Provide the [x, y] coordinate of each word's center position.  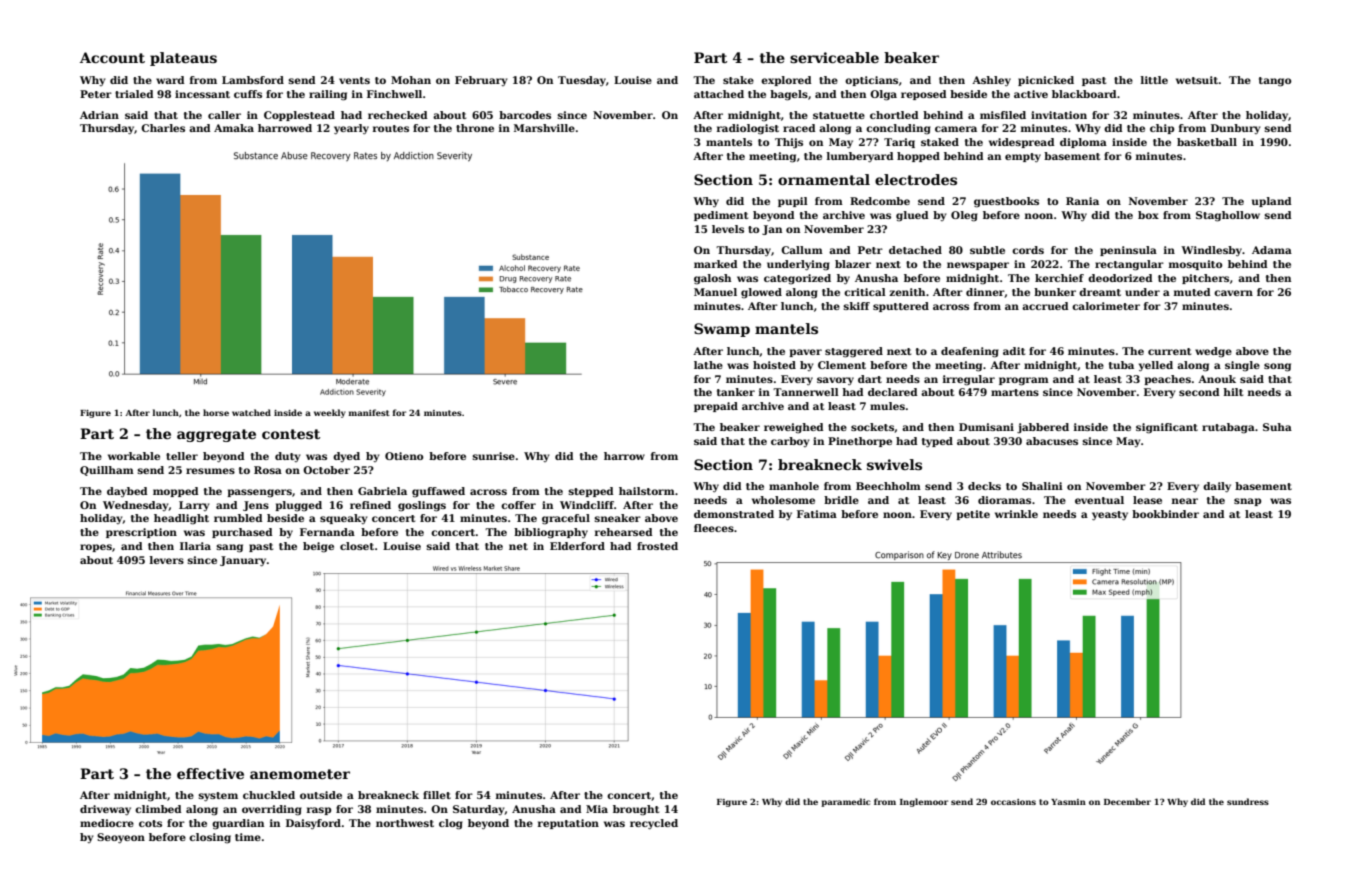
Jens [256, 506]
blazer [853, 264]
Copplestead [299, 116]
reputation [568, 824]
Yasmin [1068, 802]
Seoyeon [121, 838]
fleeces [714, 528]
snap [1247, 502]
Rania [1082, 201]
